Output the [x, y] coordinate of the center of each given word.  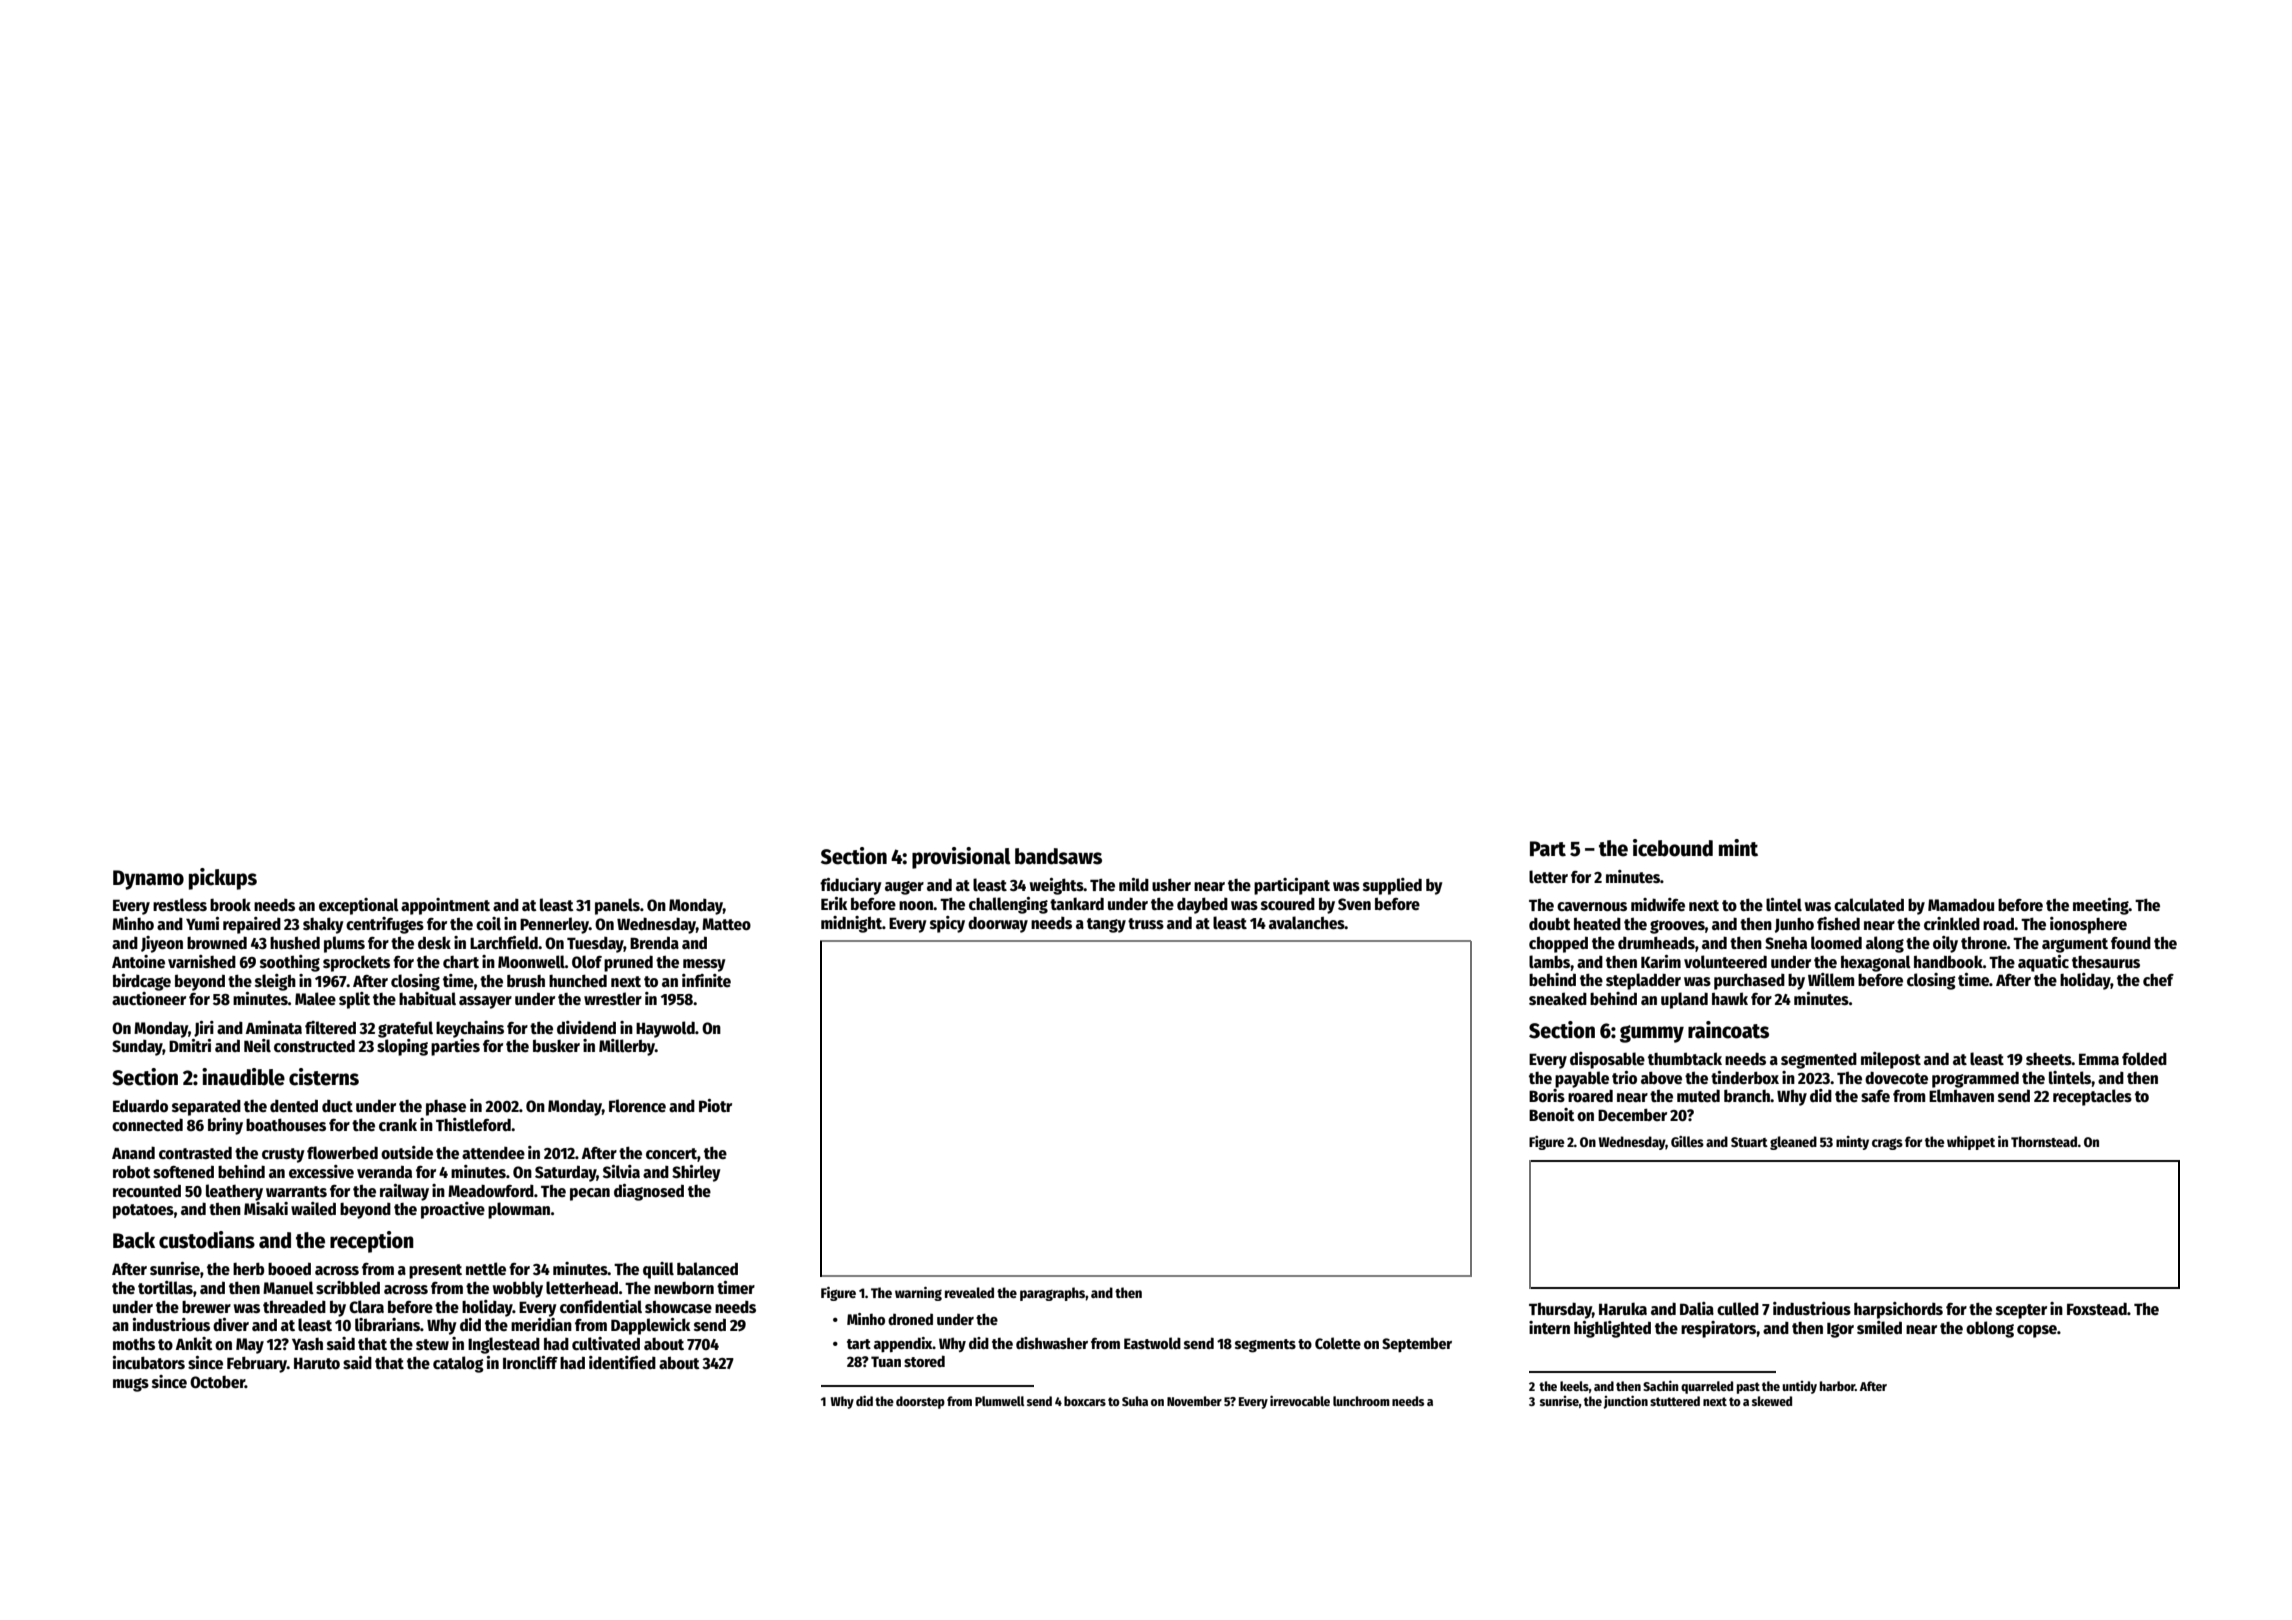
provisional [961, 858]
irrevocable [1300, 1400]
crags [1887, 1144]
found [2131, 943]
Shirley [696, 1173]
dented [294, 1106]
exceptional [359, 906]
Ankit [194, 1343]
